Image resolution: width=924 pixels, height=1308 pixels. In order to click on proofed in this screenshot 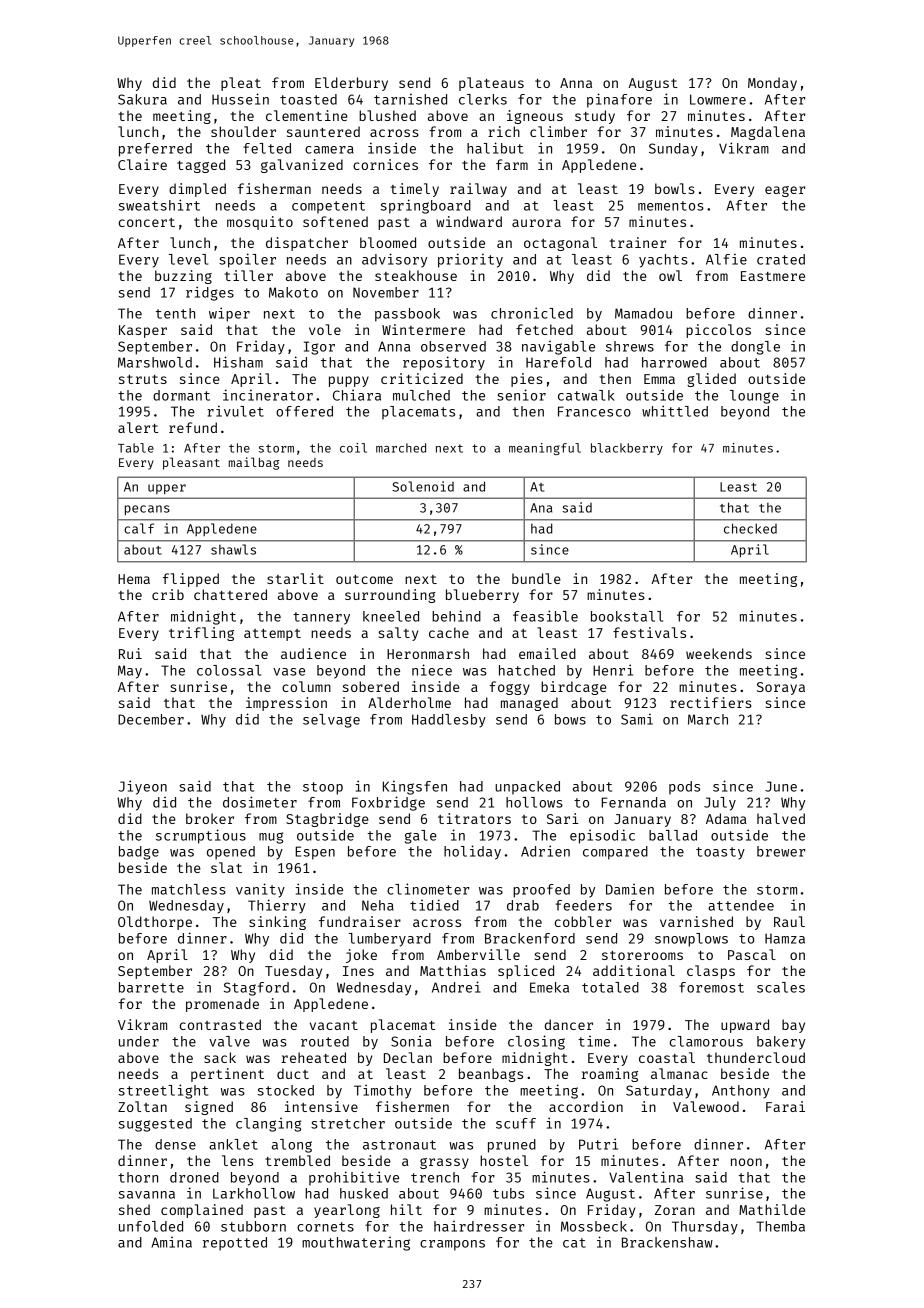, I will do `click(541, 891)`.
